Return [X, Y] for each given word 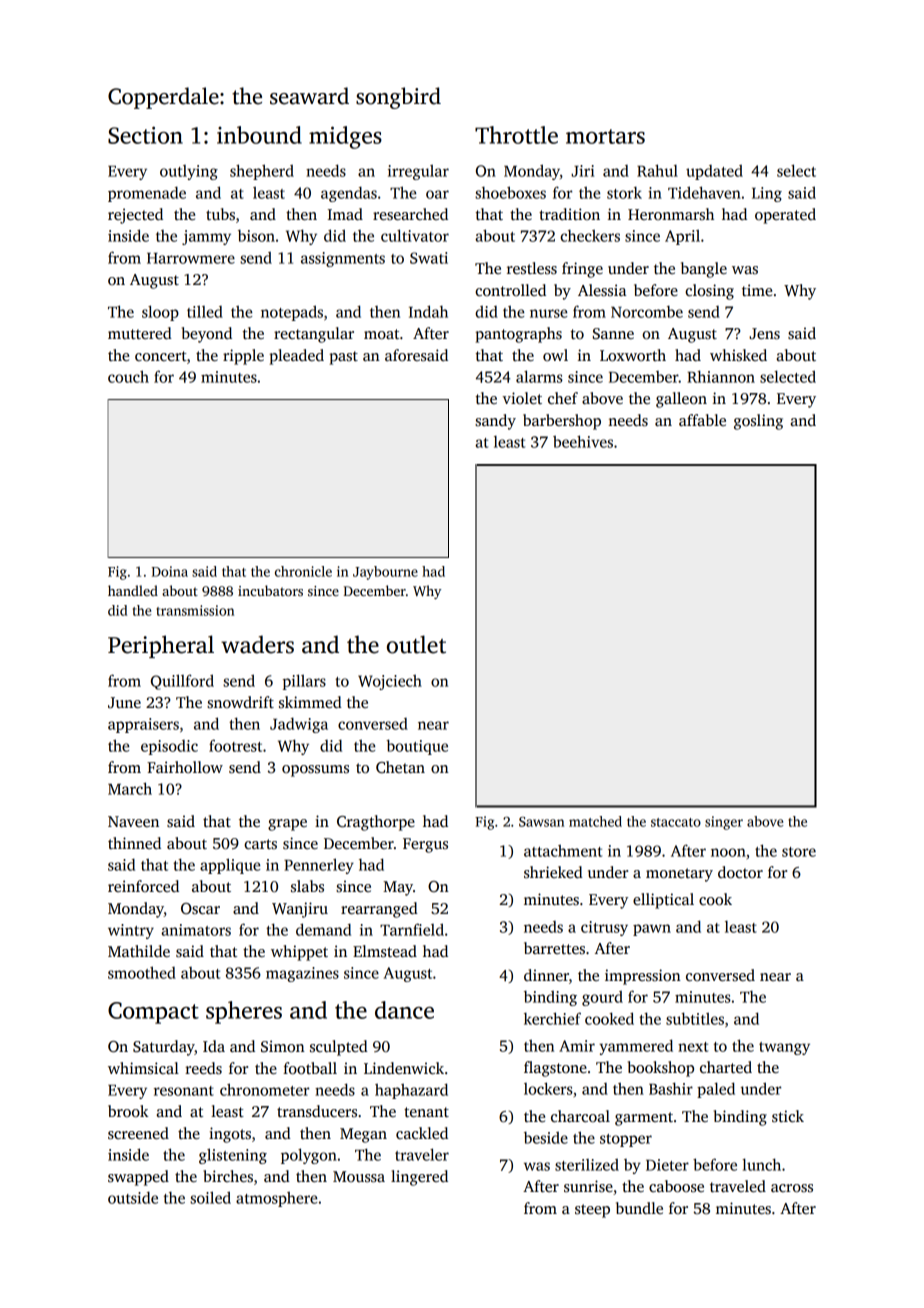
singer [724, 823]
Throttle [516, 135]
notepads [292, 313]
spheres [244, 1012]
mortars [605, 136]
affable [702, 420]
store [799, 852]
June [124, 702]
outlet [416, 644]
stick [788, 1116]
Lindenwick [404, 1068]
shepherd [262, 172]
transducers [317, 1111]
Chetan [400, 767]
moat [381, 334]
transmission [195, 610]
